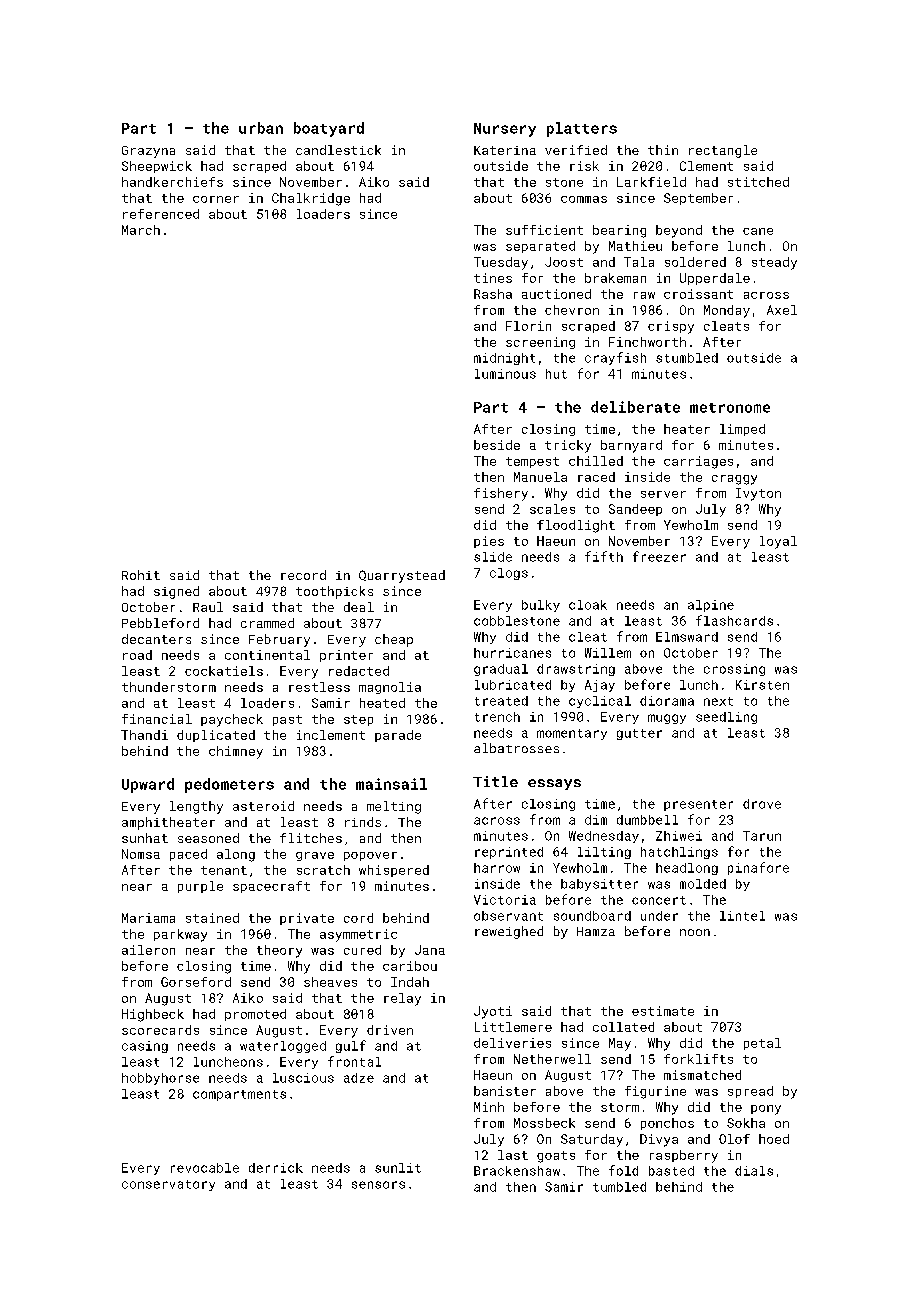 The width and height of the image is (924, 1308). I want to click on parade, so click(398, 736).
